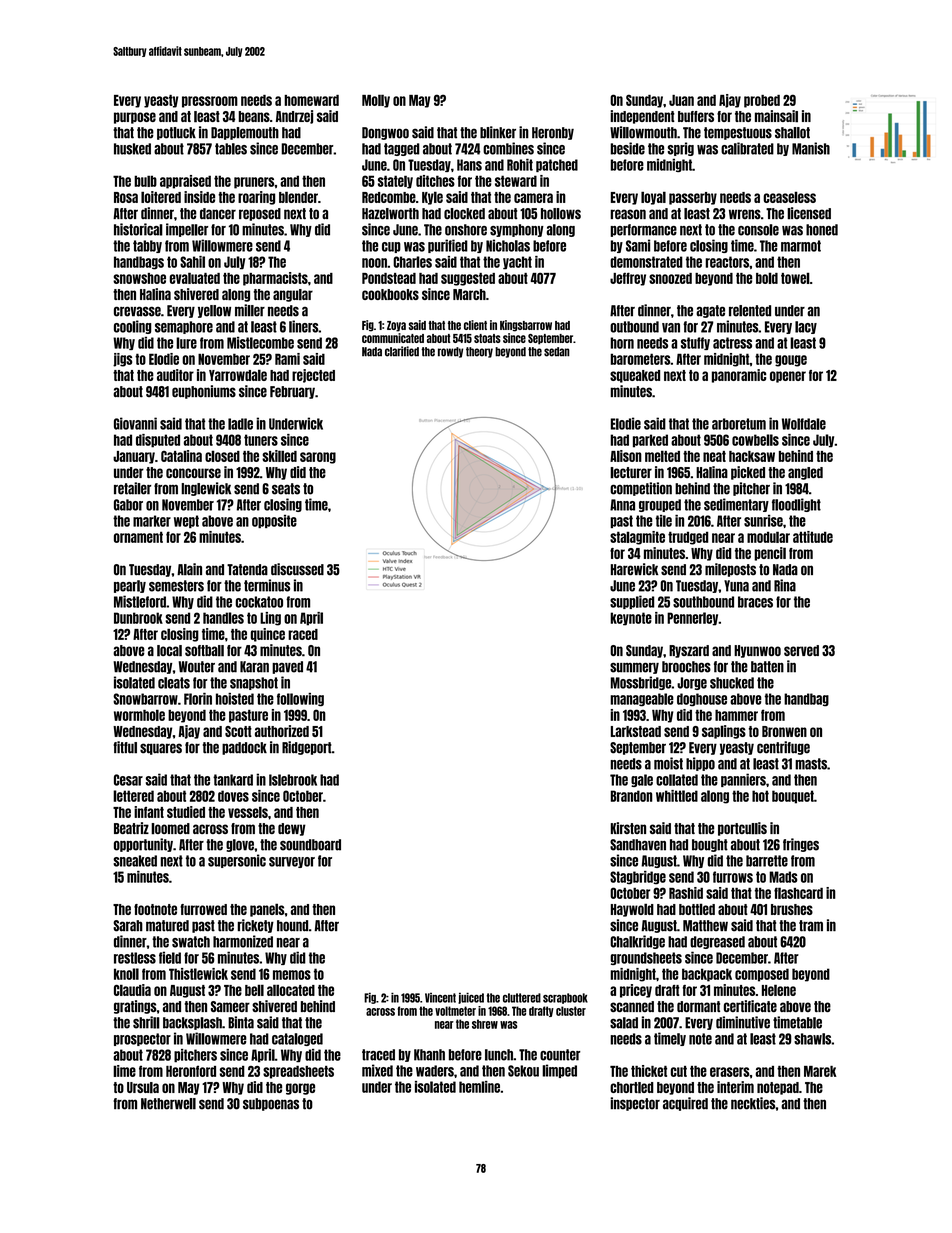 This document has height=1233, width=952. Describe the element at coordinates (638, 878) in the document. I see `Stagbridge` at that location.
